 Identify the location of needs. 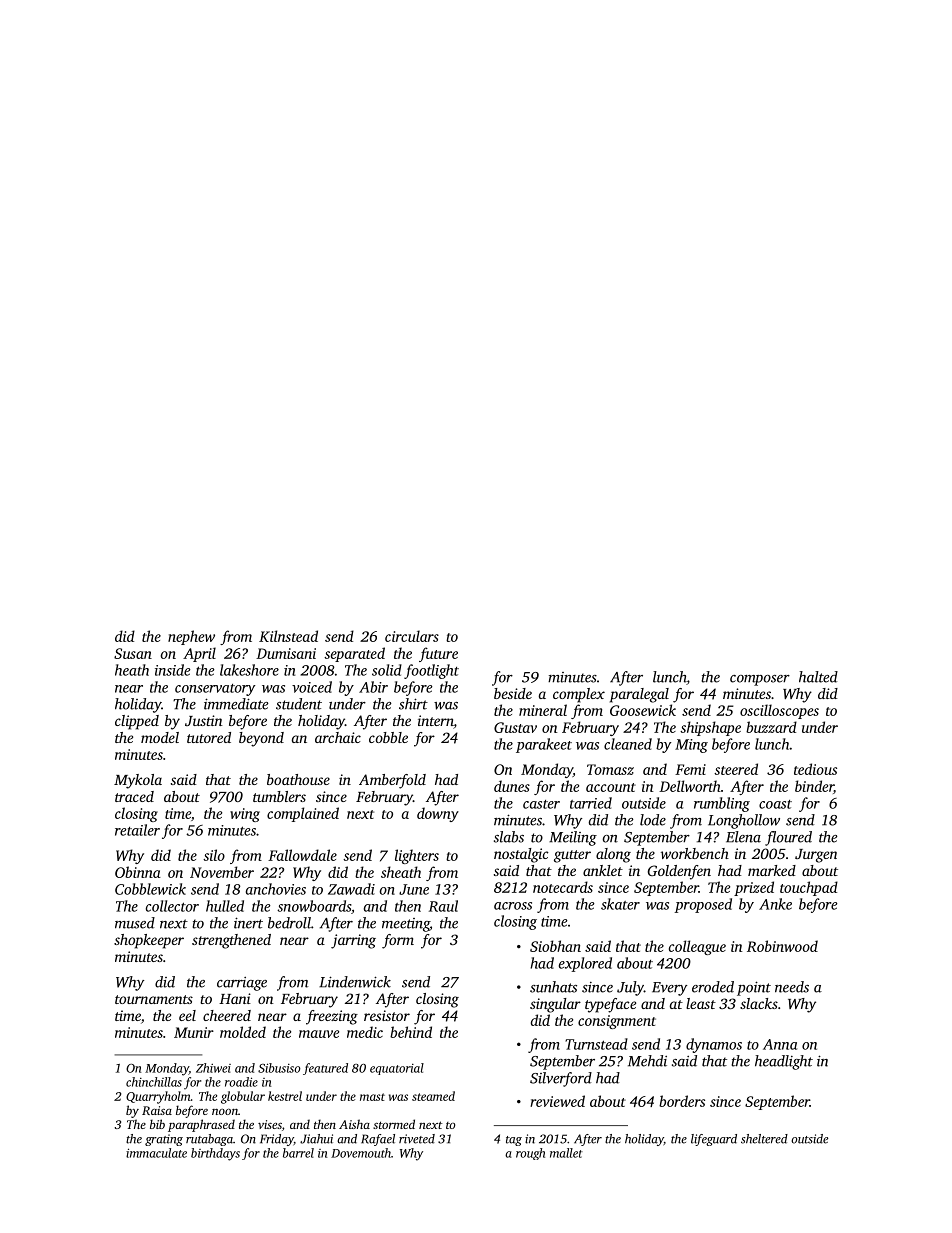
(792, 987).
